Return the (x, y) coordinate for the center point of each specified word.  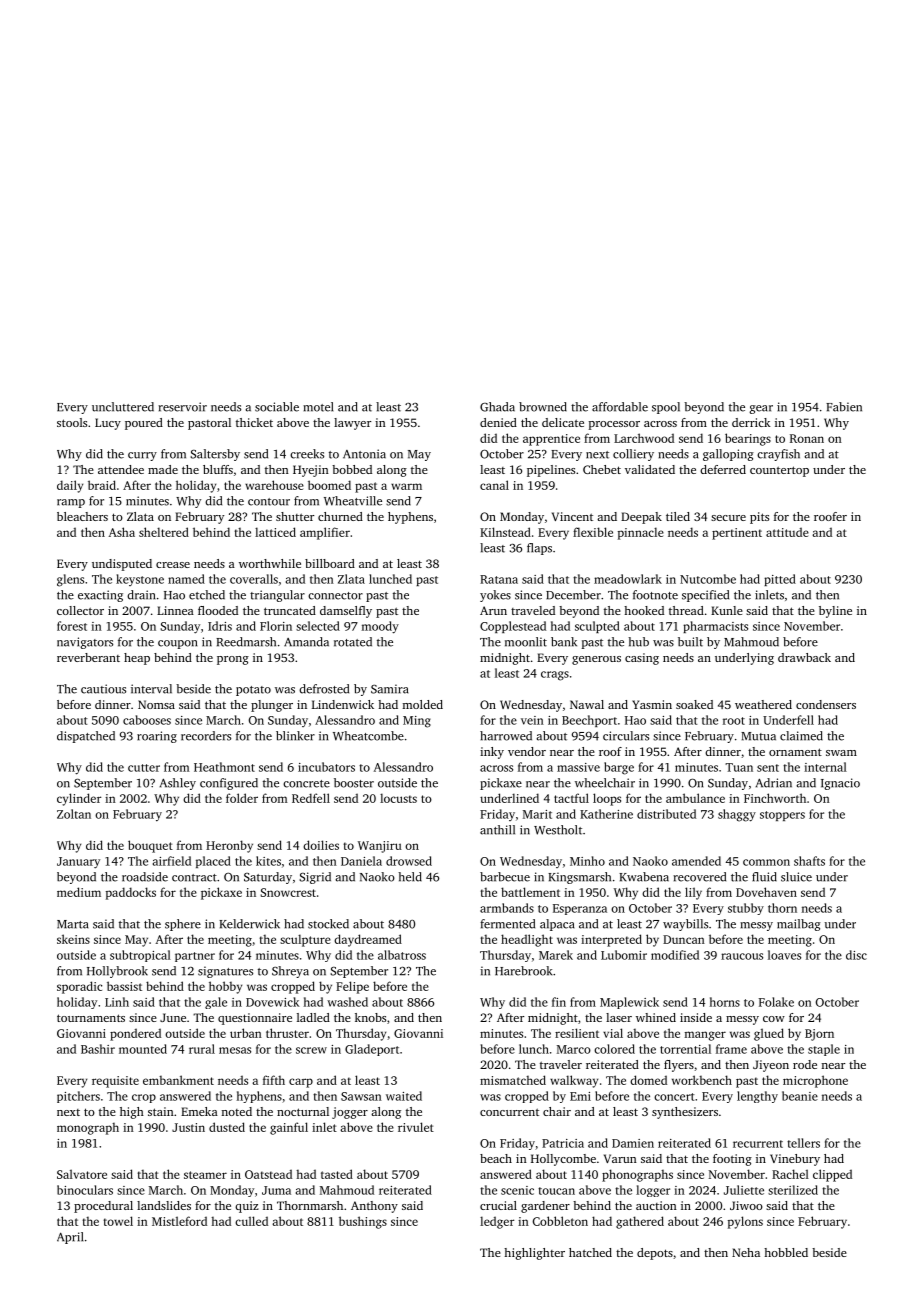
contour (269, 502)
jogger (350, 1113)
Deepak (641, 518)
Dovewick (273, 1002)
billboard (330, 563)
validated (650, 469)
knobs (370, 1017)
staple (824, 1050)
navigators (85, 643)
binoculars (85, 1190)
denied (498, 422)
